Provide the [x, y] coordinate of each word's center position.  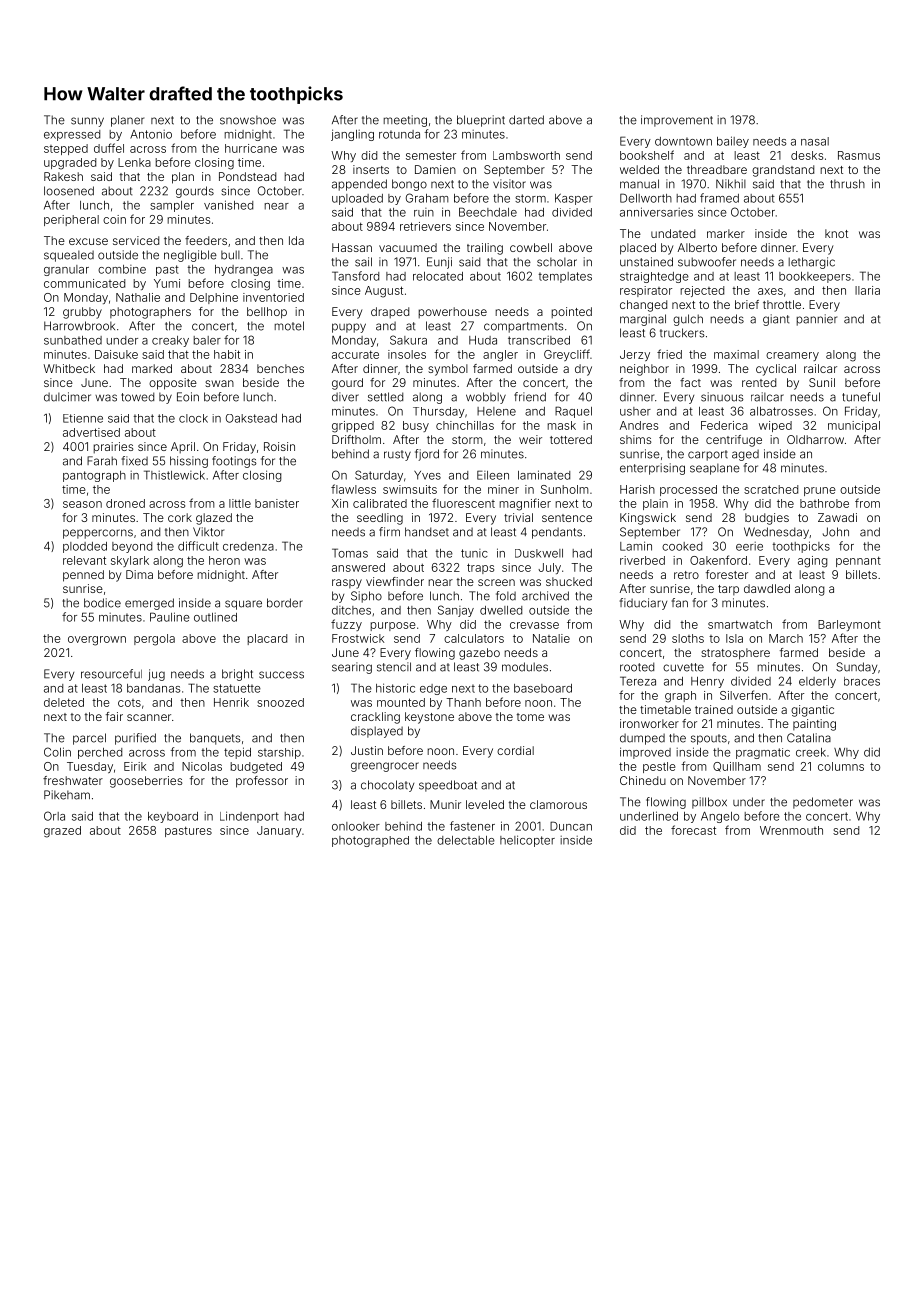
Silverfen [744, 695]
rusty [397, 455]
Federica [724, 425]
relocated [438, 276]
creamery [792, 356]
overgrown [97, 641]
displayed [377, 732]
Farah [102, 461]
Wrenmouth [791, 830]
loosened [69, 191]
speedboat [448, 786]
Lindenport [249, 817]
